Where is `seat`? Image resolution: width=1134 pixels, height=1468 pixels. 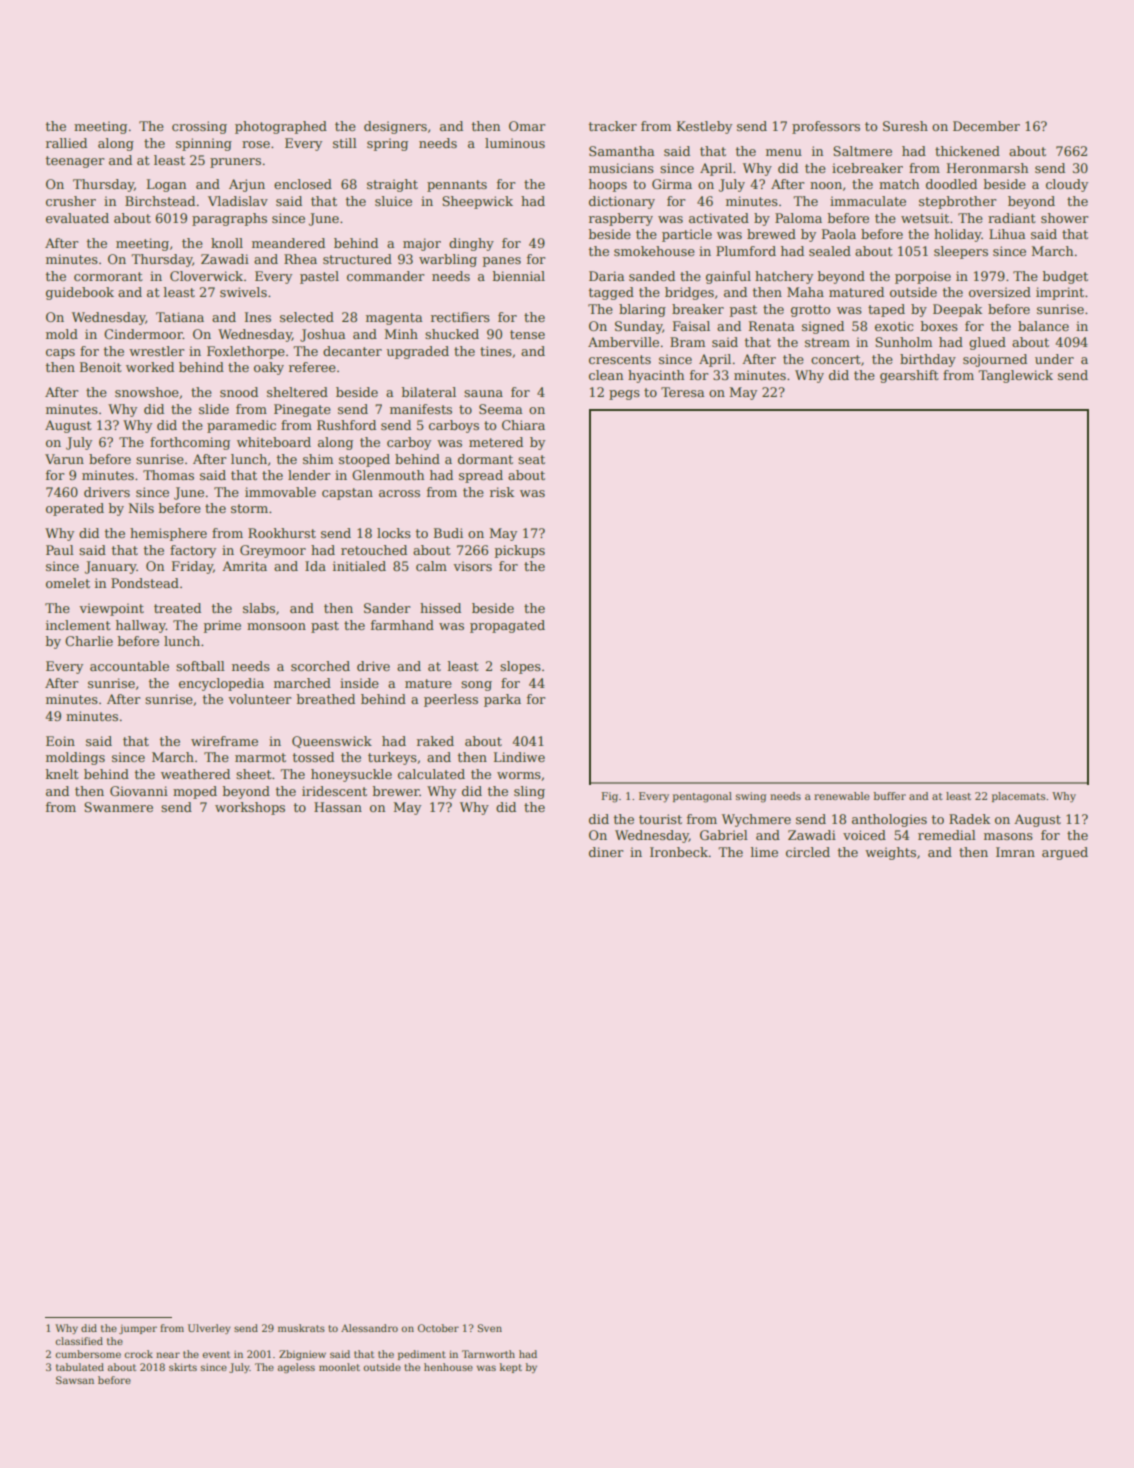
seat is located at coordinates (531, 459).
